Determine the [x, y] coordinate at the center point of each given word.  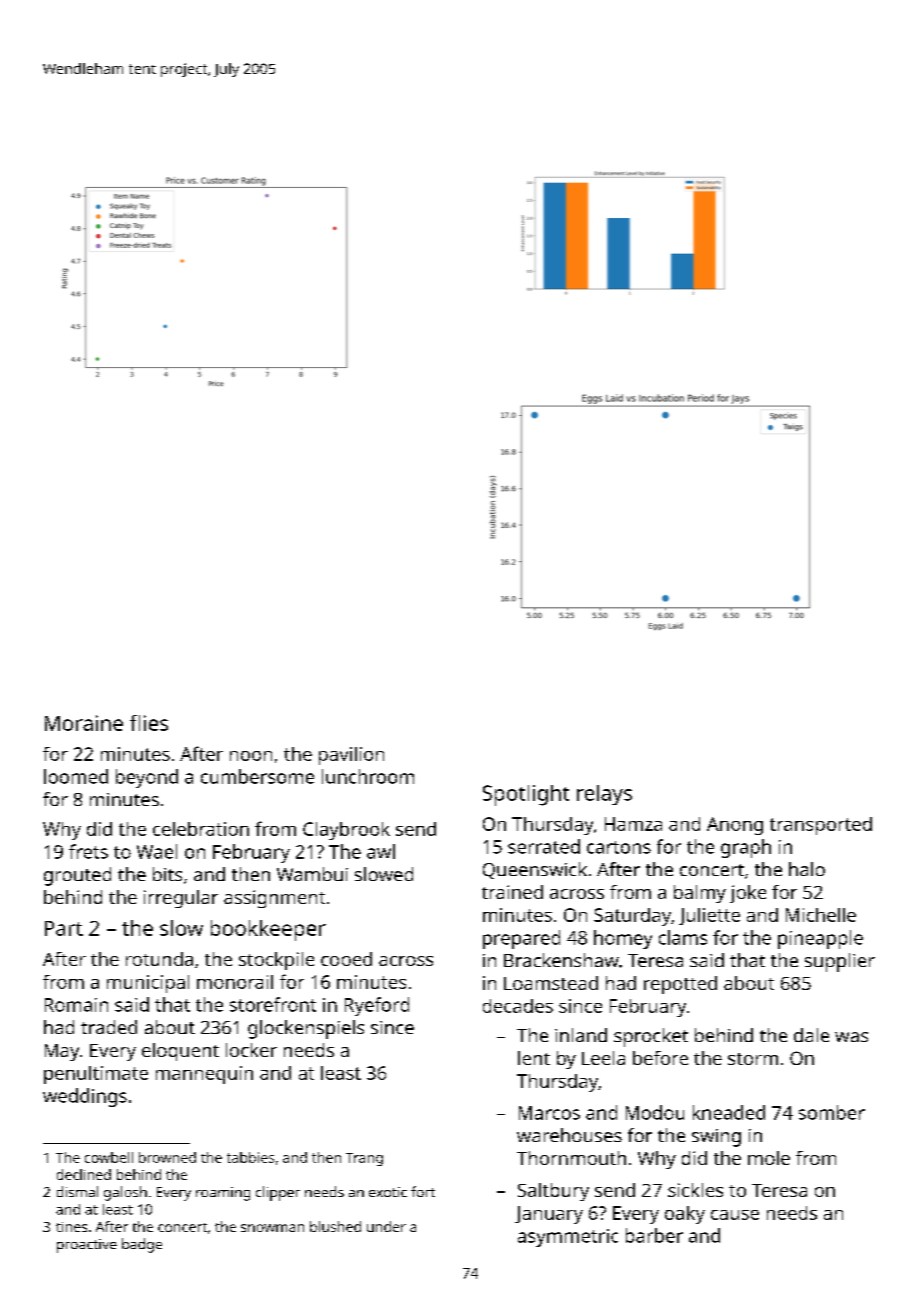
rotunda [159, 959]
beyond [147, 778]
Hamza [633, 824]
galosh [125, 1193]
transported [821, 826]
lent [534, 1058]
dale [811, 1035]
